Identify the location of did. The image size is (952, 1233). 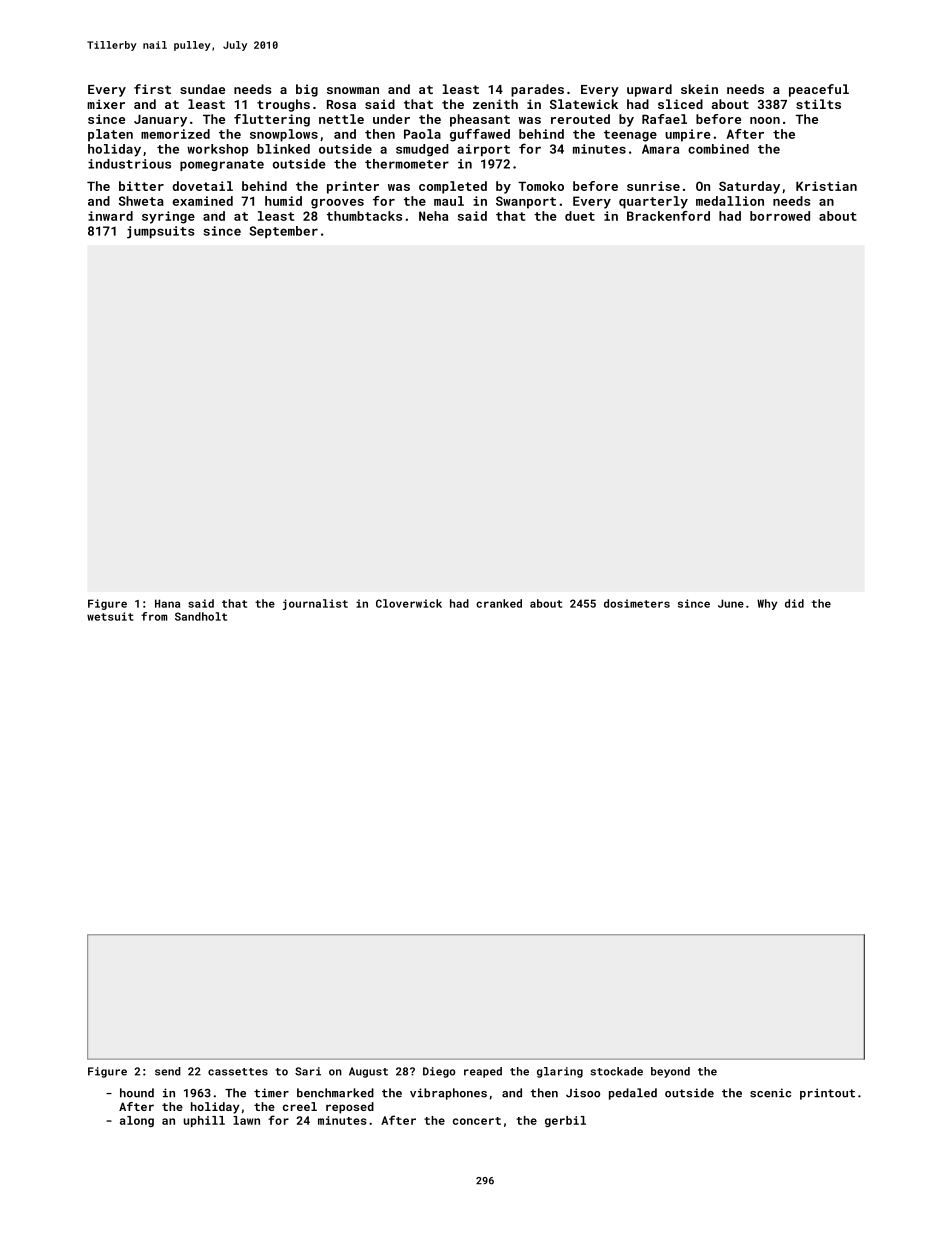
(794, 603).
